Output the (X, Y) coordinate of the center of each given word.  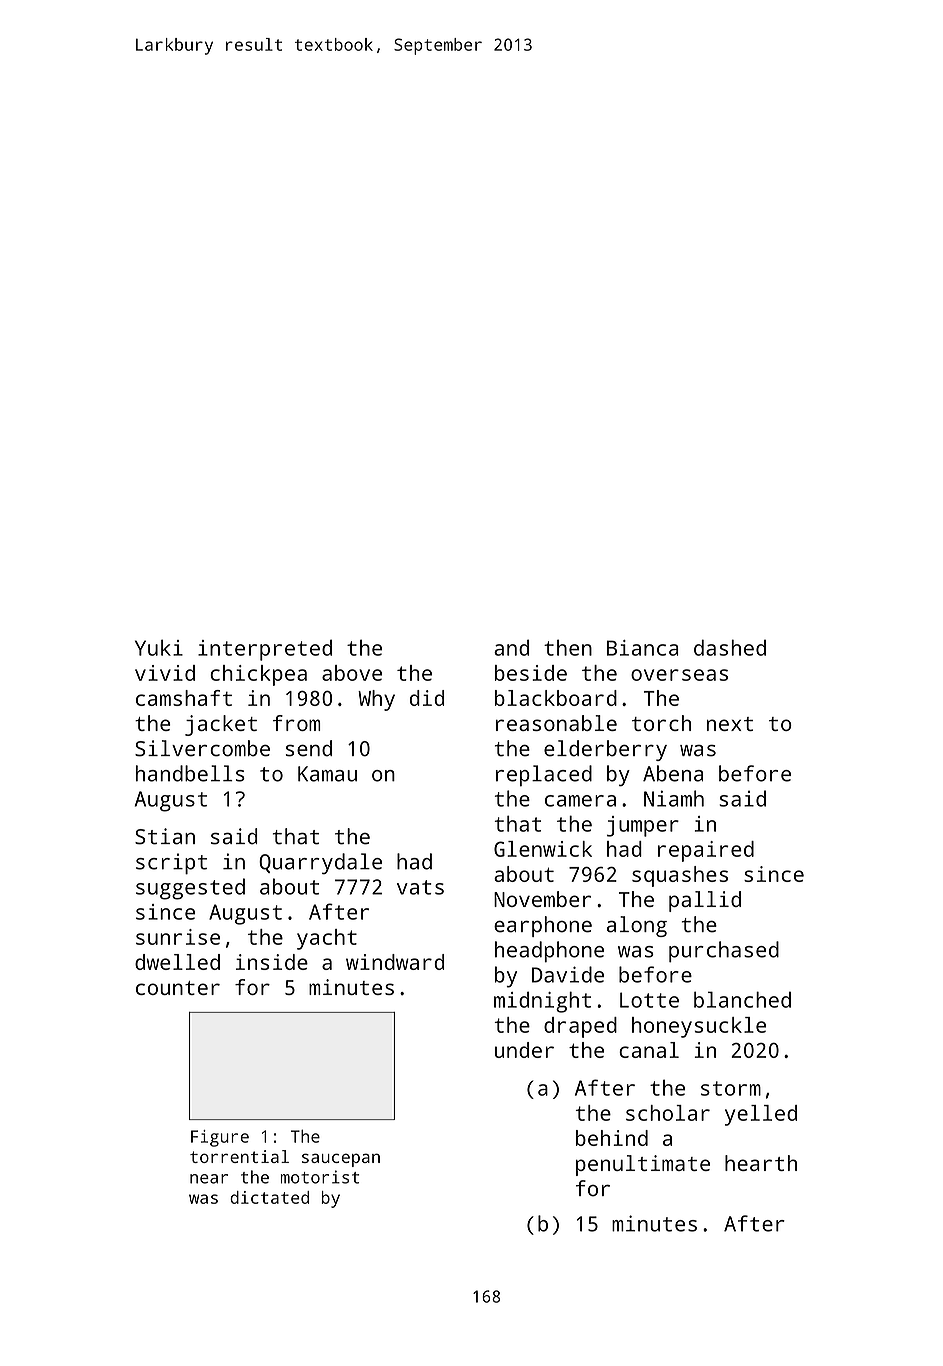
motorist (320, 1177)
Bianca (642, 648)
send (309, 748)
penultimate (643, 1165)
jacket (221, 725)
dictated (269, 1197)
